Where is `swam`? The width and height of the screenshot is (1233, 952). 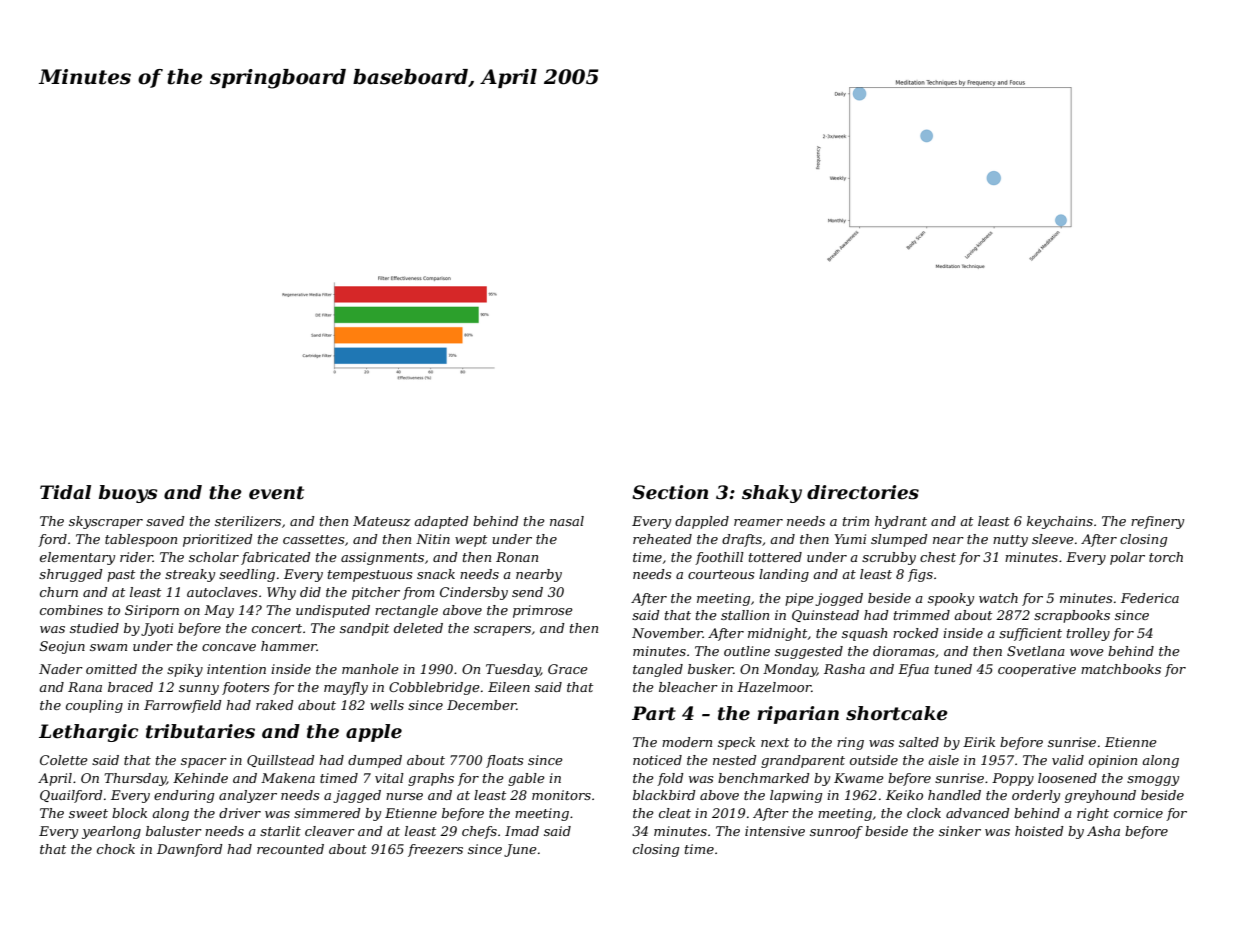
swam is located at coordinates (108, 647).
